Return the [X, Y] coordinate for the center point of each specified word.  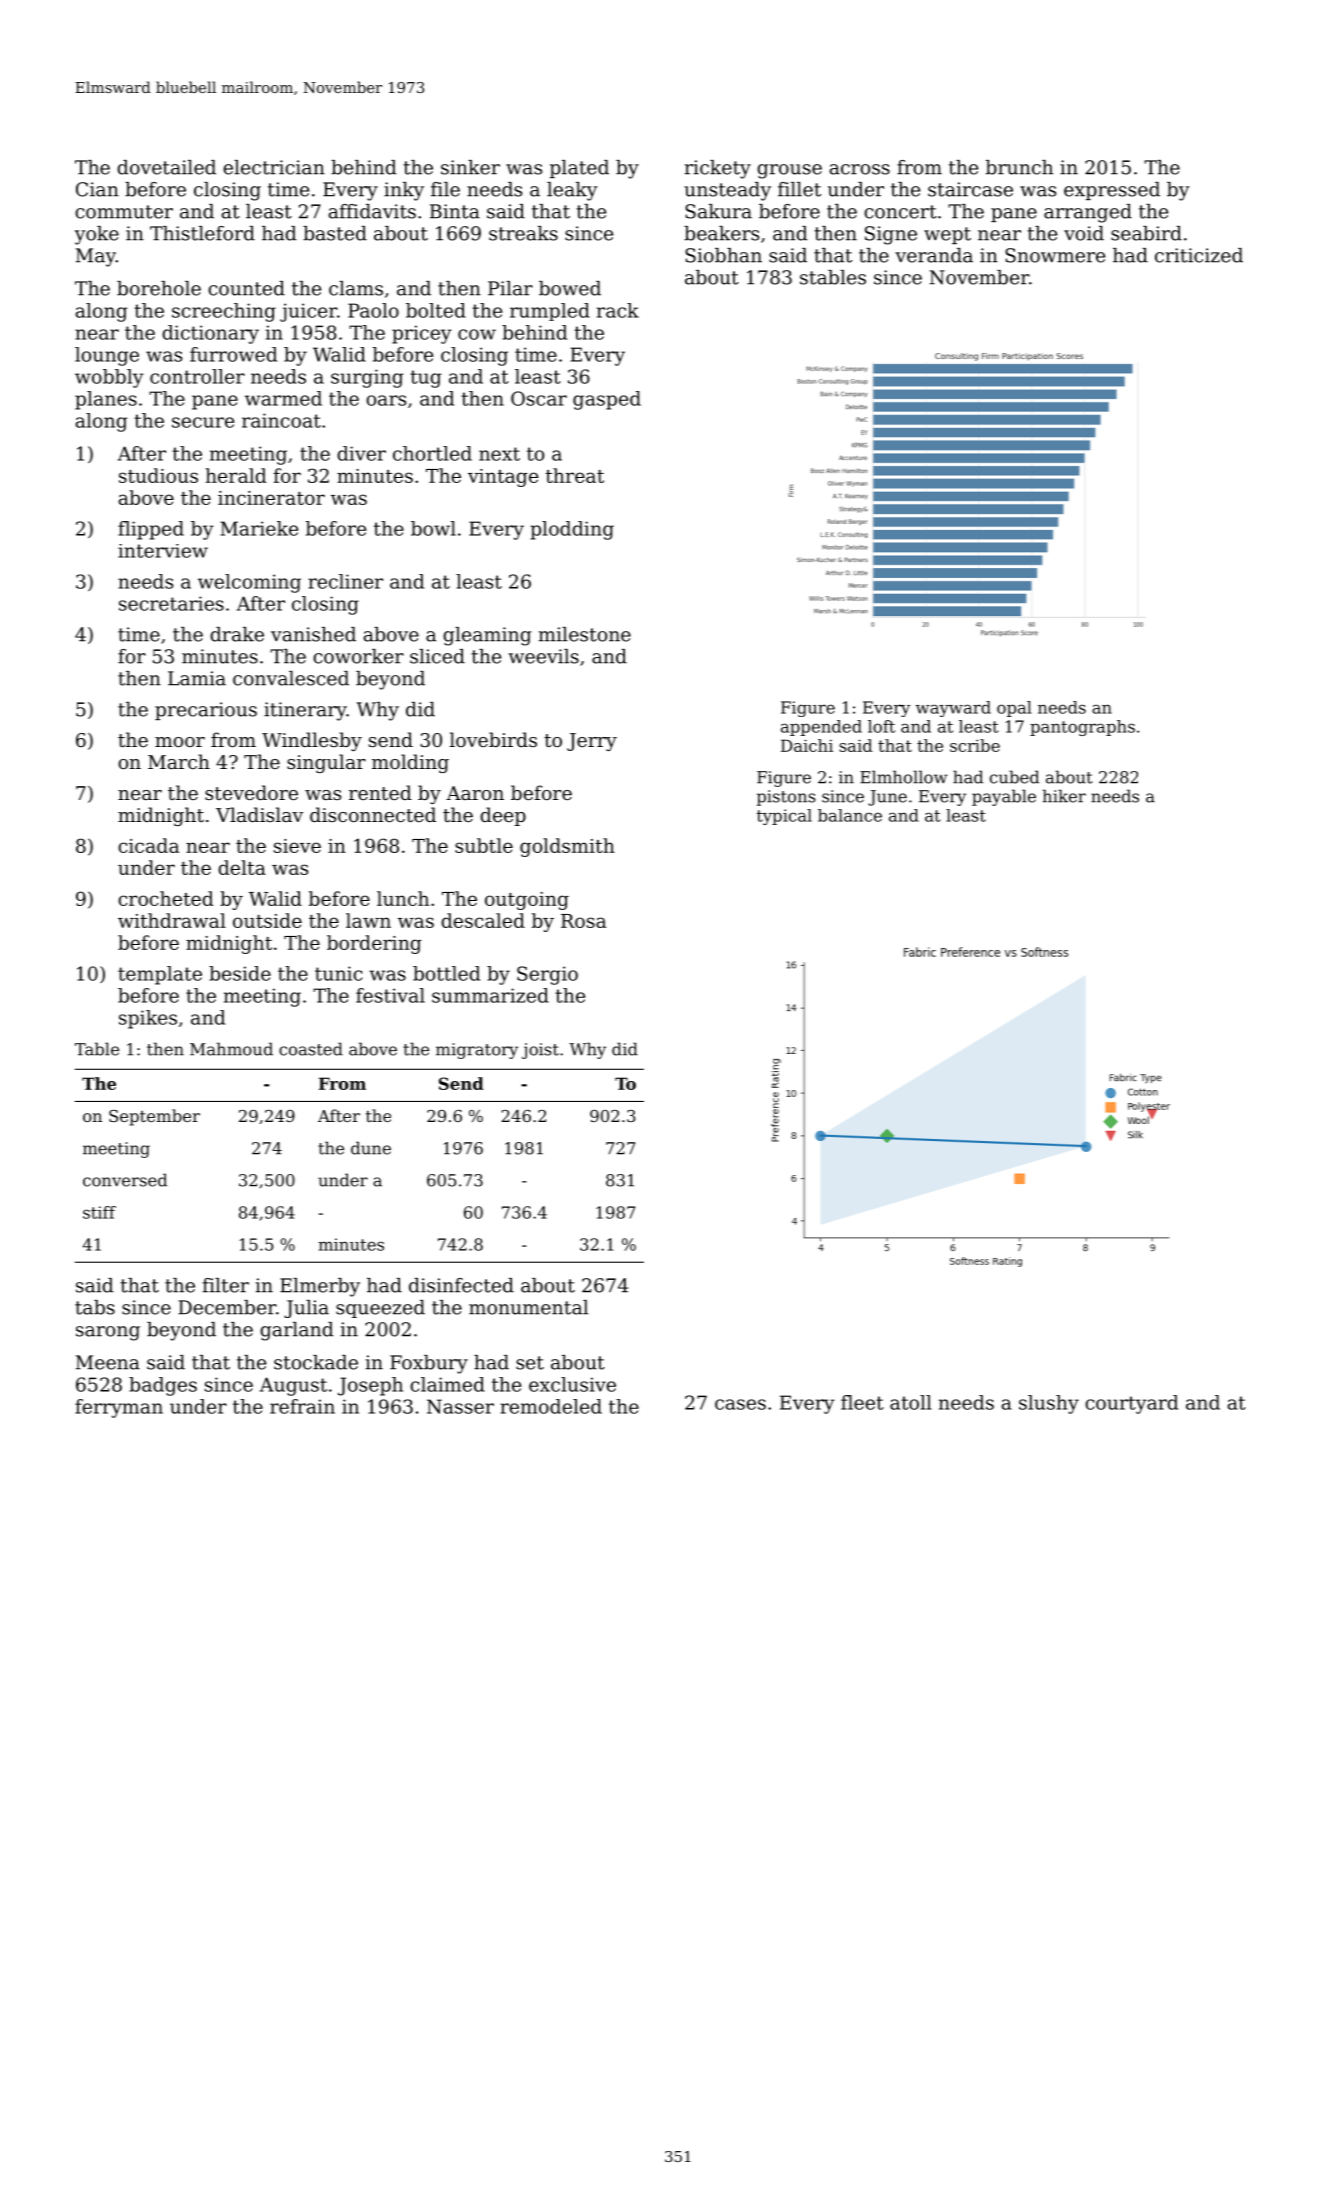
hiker [1064, 796]
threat [575, 475]
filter [226, 1285]
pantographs [1082, 728]
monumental [528, 1307]
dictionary [210, 334]
